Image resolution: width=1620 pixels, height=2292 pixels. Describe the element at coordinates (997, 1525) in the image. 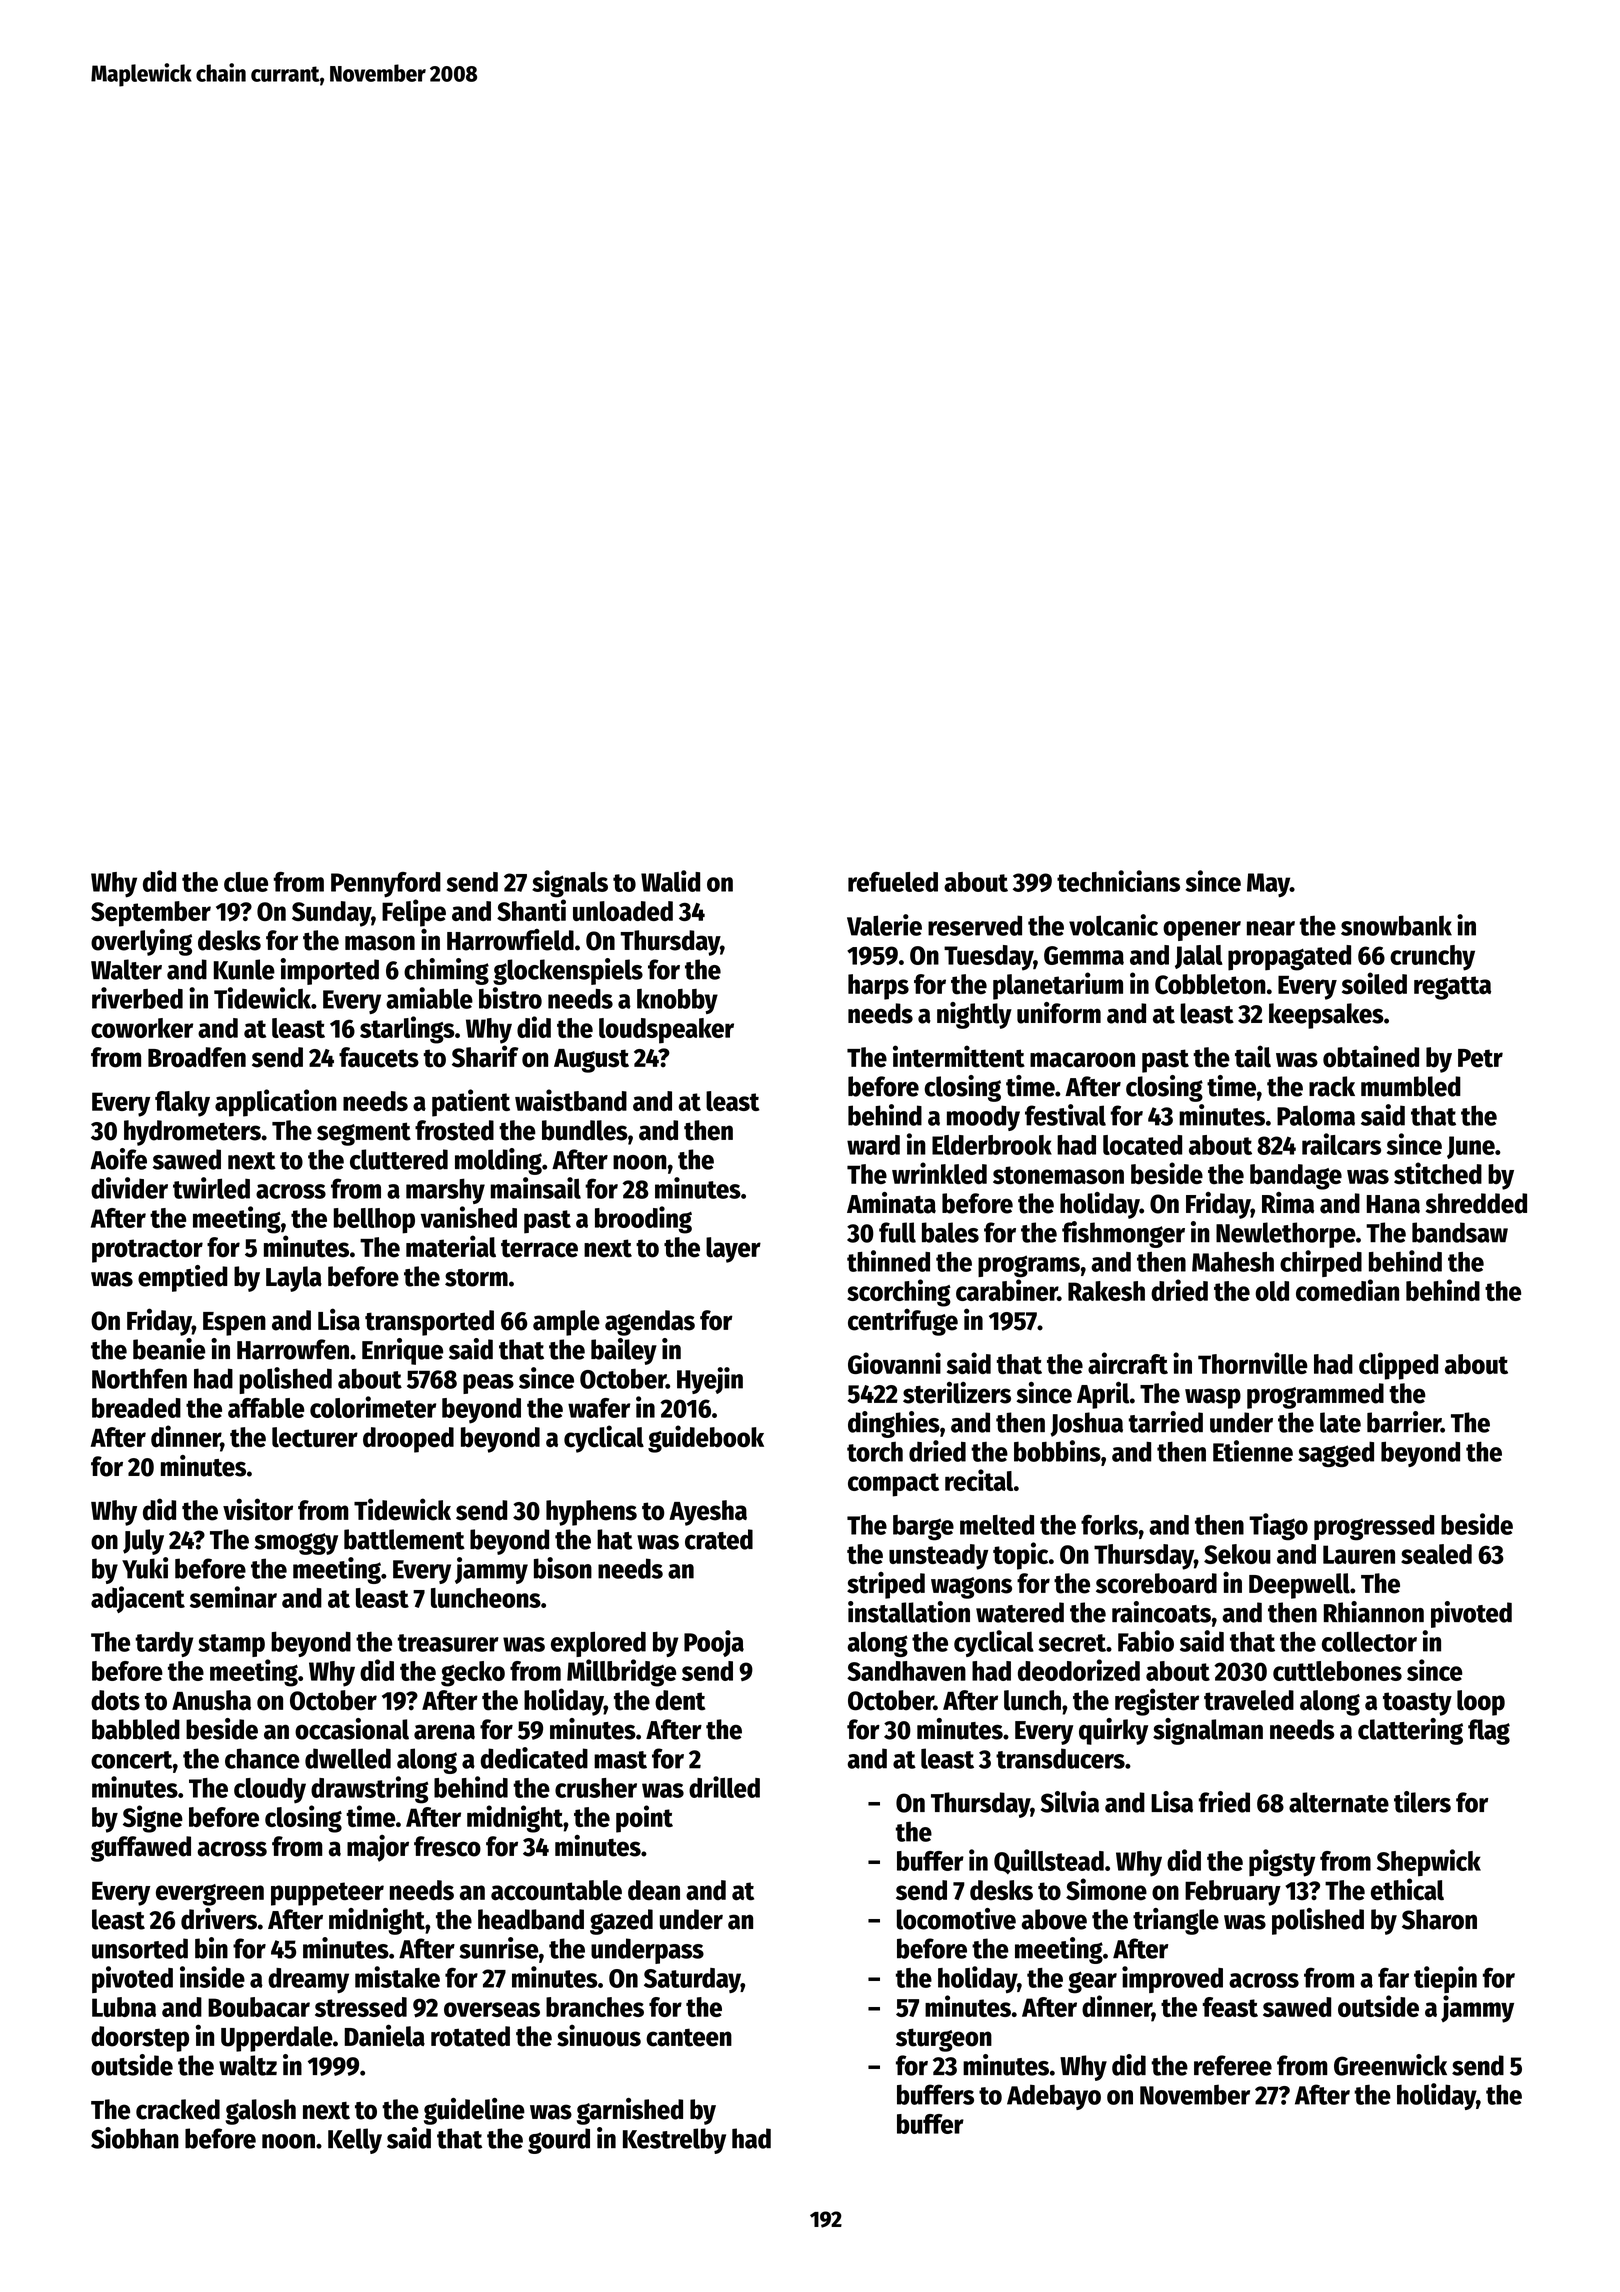

I see `melted` at that location.
